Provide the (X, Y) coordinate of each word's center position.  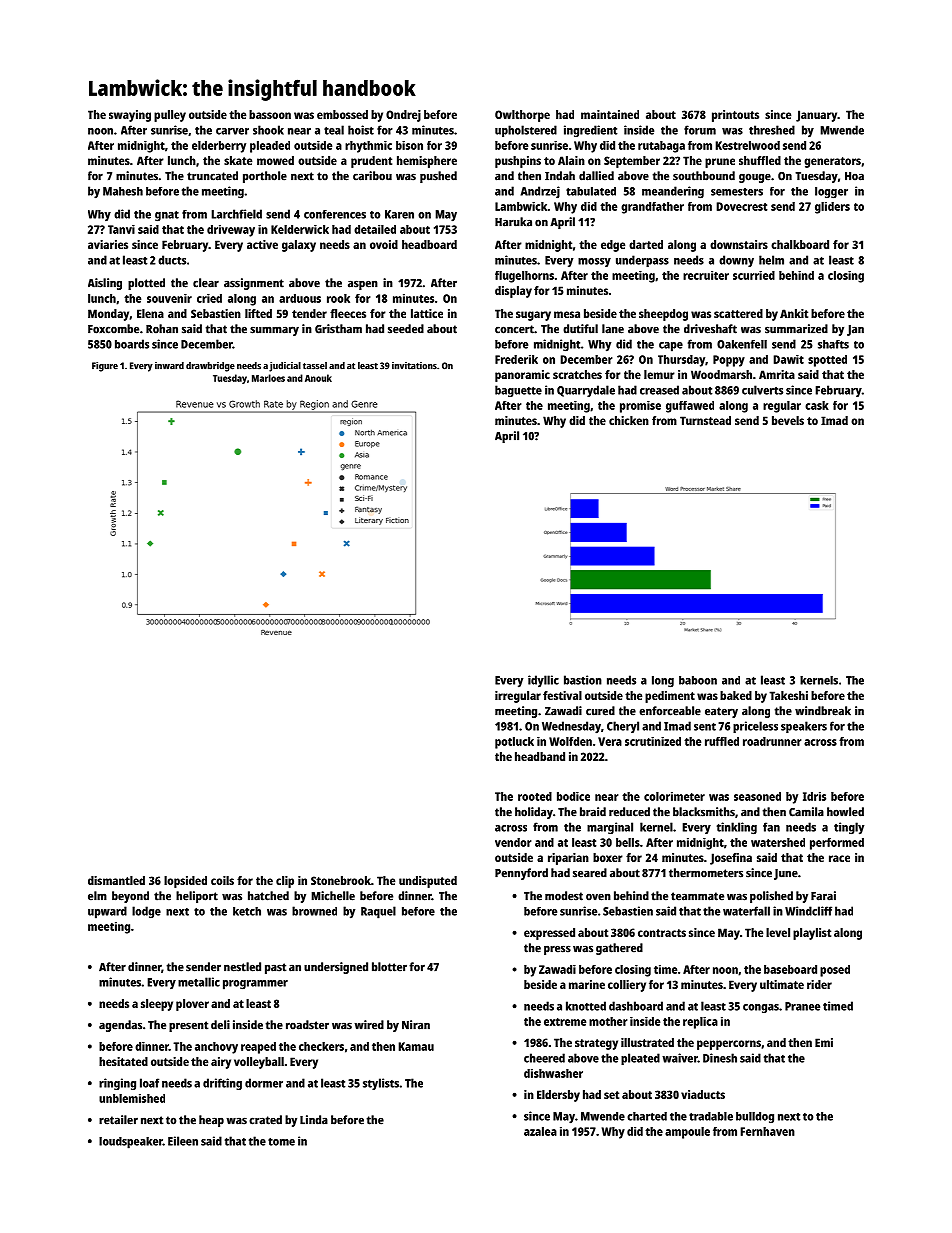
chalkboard (800, 244)
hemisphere (427, 162)
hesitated (123, 1061)
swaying (130, 116)
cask (817, 405)
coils (222, 880)
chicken (629, 420)
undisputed (428, 882)
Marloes (268, 378)
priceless (755, 727)
